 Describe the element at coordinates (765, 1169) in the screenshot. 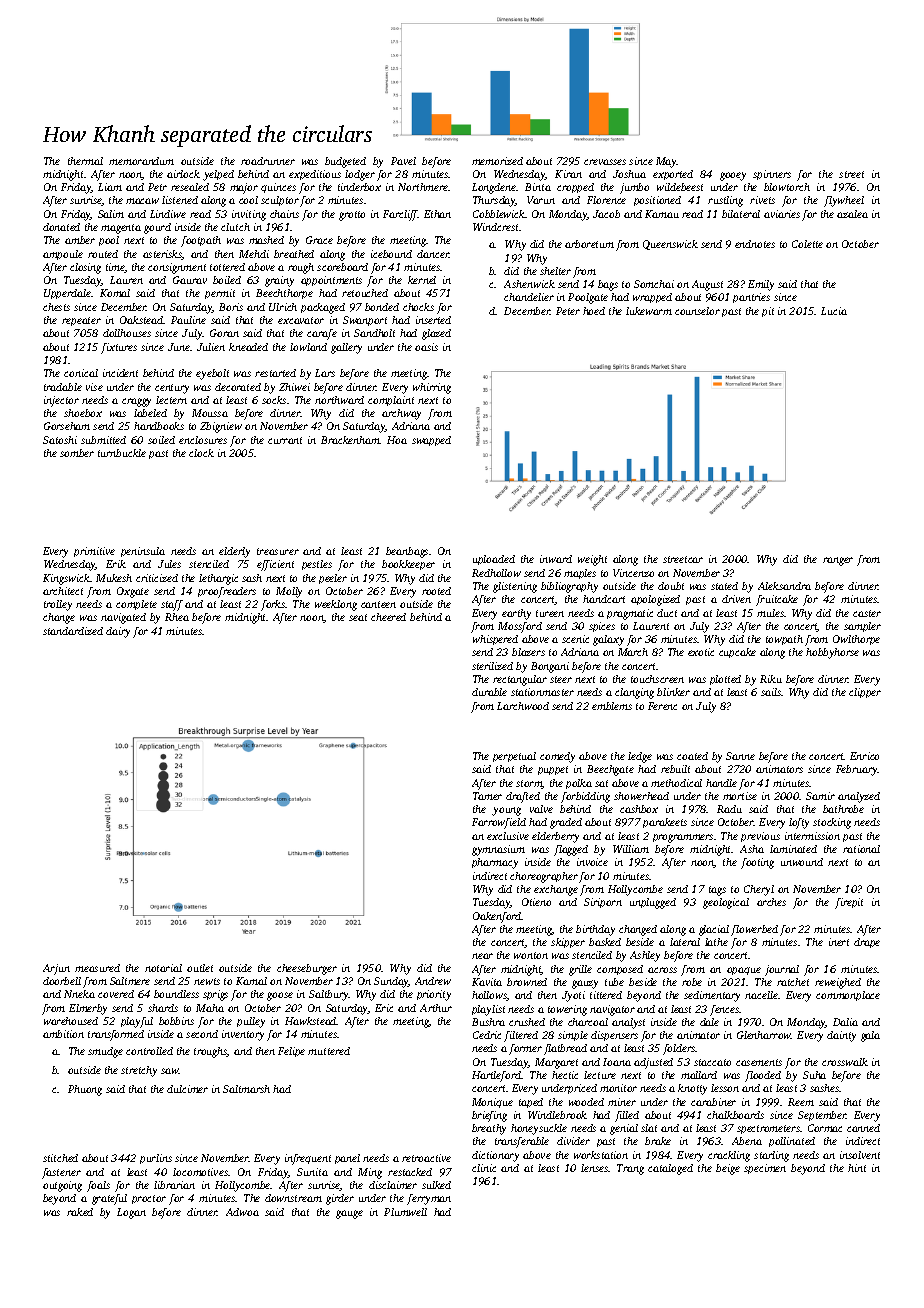

I see `specimen` at that location.
